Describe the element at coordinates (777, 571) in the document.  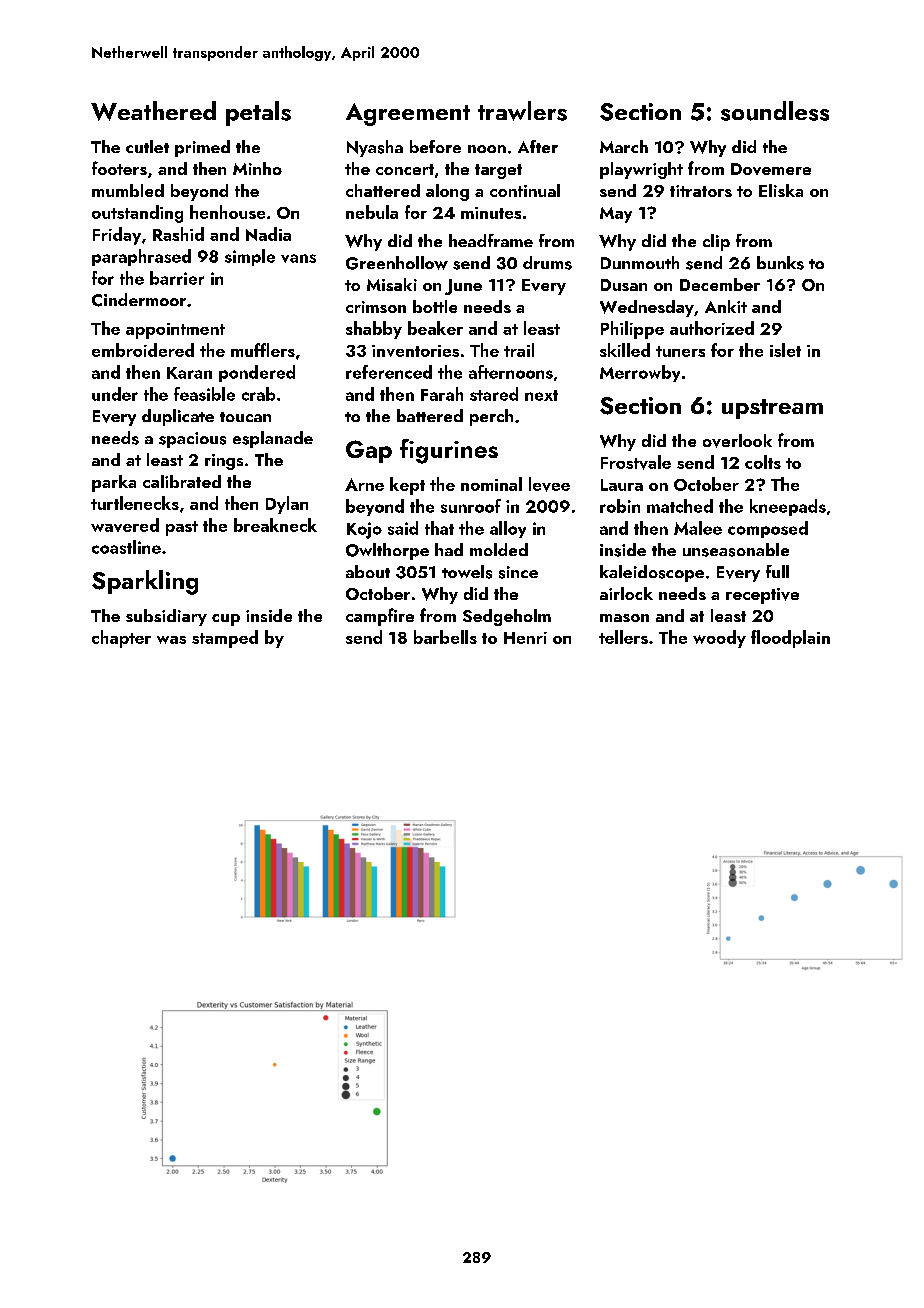
I see `full` at that location.
